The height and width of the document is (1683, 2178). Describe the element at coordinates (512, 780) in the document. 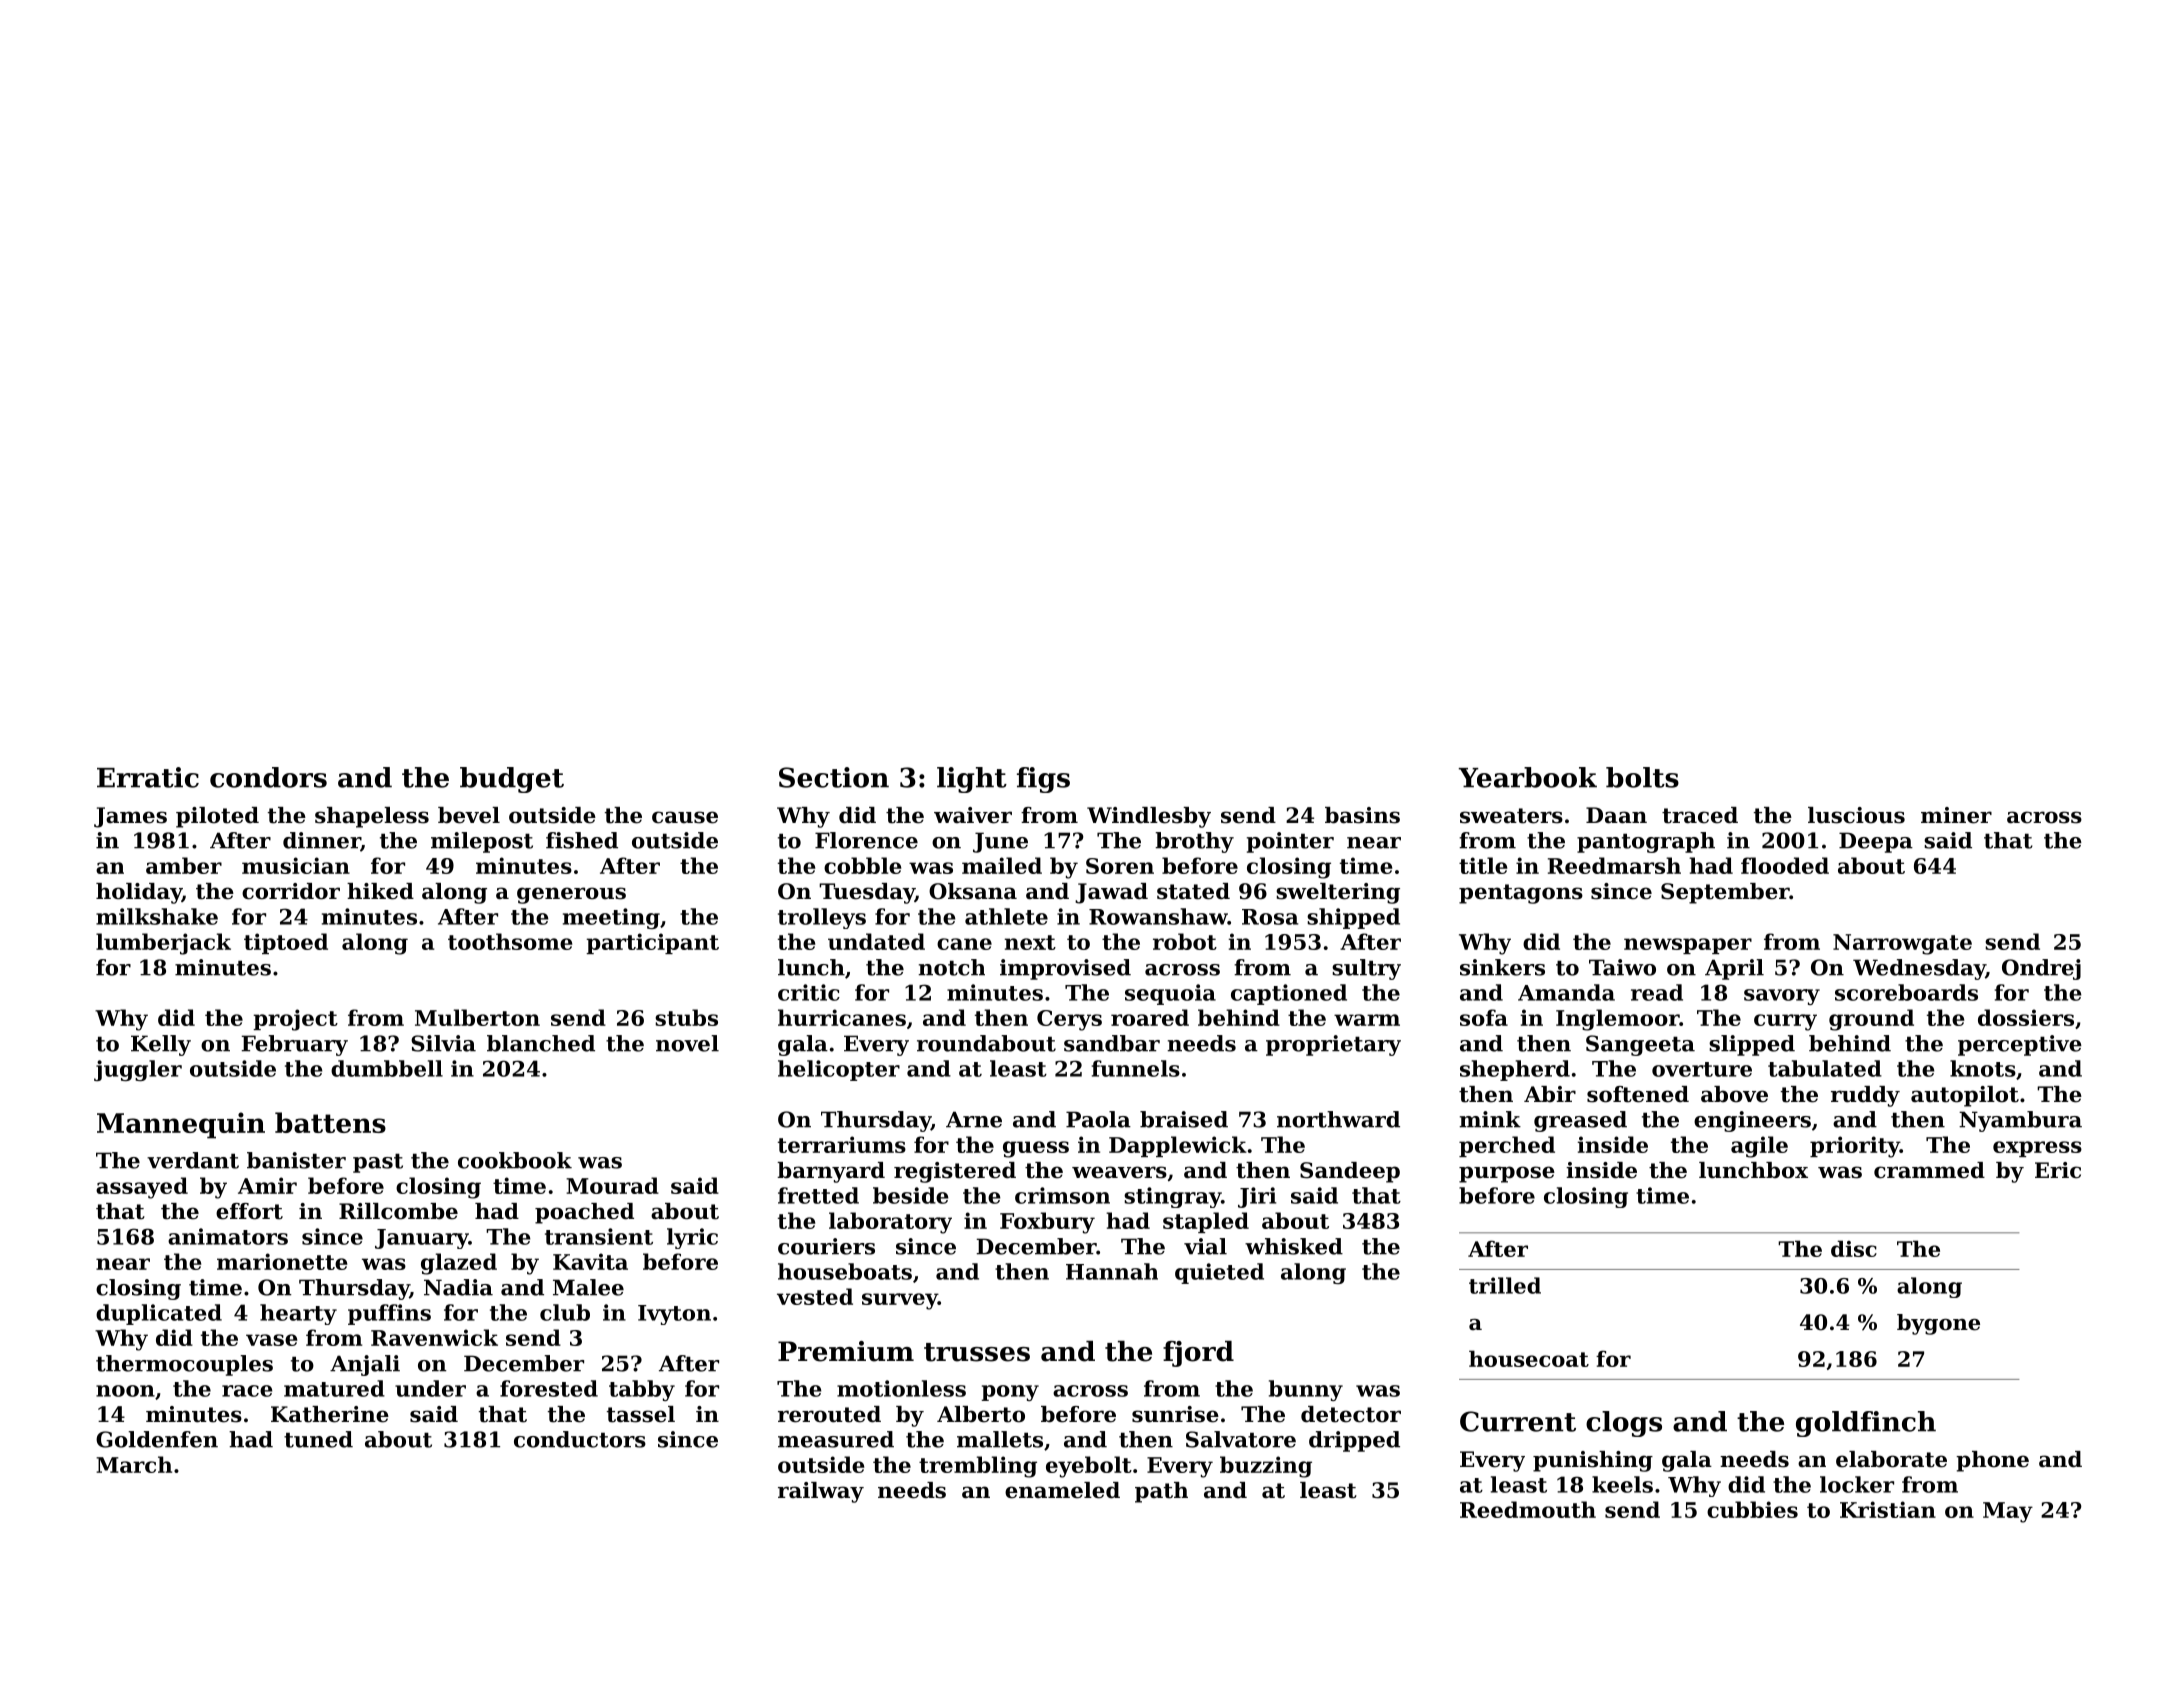

I see `budget` at that location.
